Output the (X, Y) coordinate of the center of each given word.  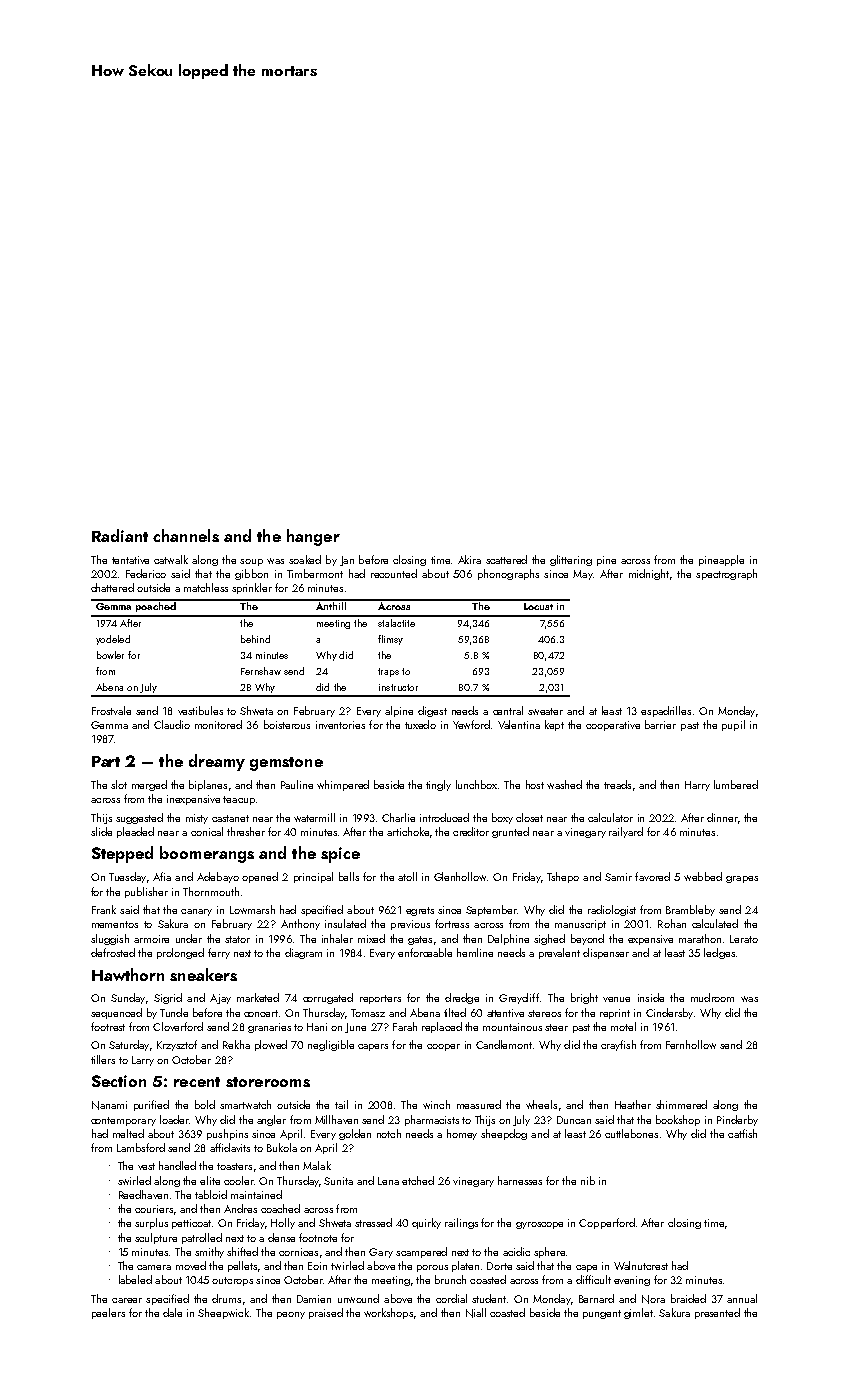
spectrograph (726, 574)
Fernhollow (691, 1044)
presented (717, 1313)
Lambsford (141, 1147)
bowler (110, 655)
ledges (719, 953)
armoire (151, 939)
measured (479, 1104)
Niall (476, 1313)
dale (172, 1312)
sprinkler (252, 588)
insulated (345, 923)
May (583, 575)
